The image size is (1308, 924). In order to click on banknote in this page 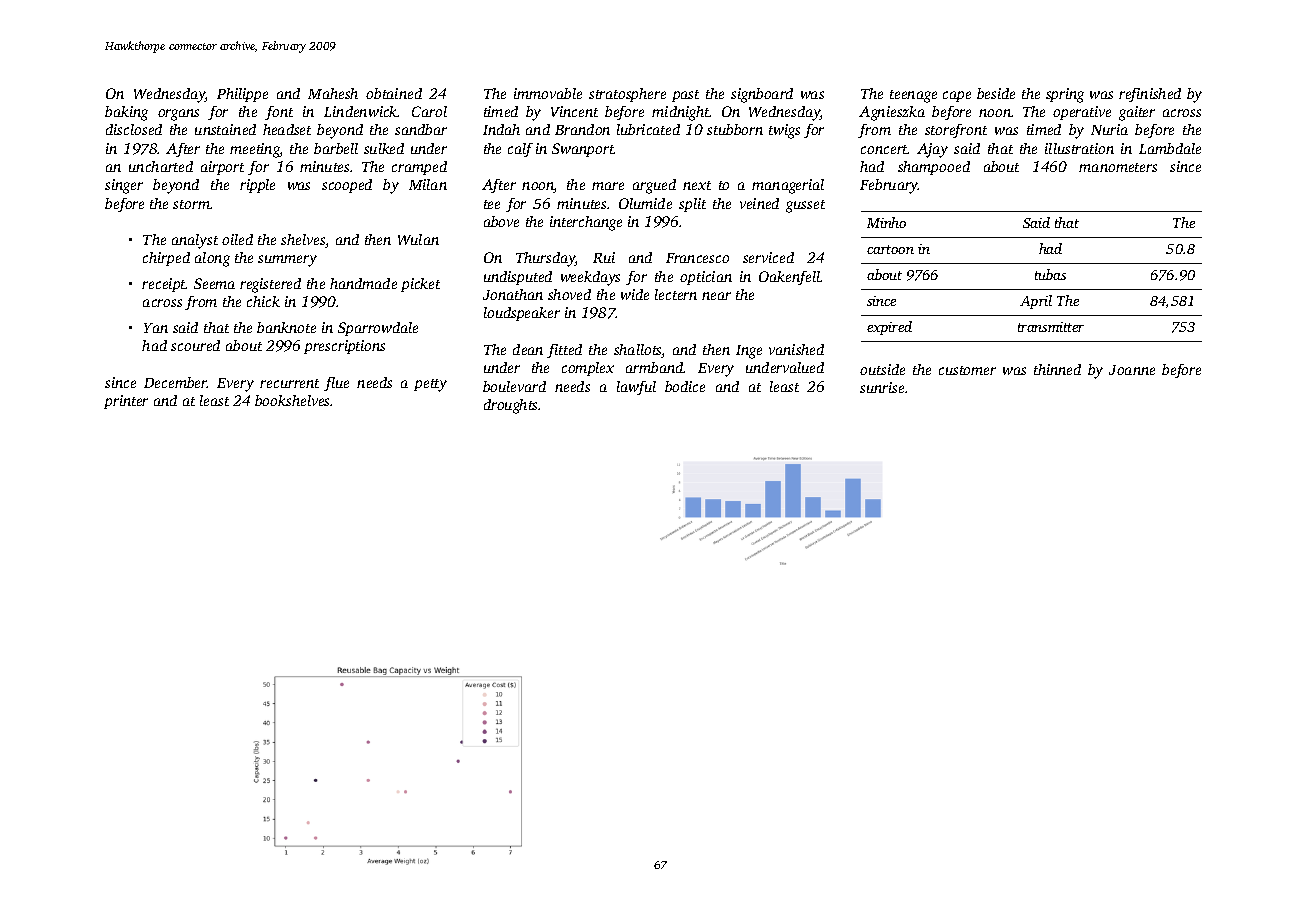, I will do `click(286, 327)`.
